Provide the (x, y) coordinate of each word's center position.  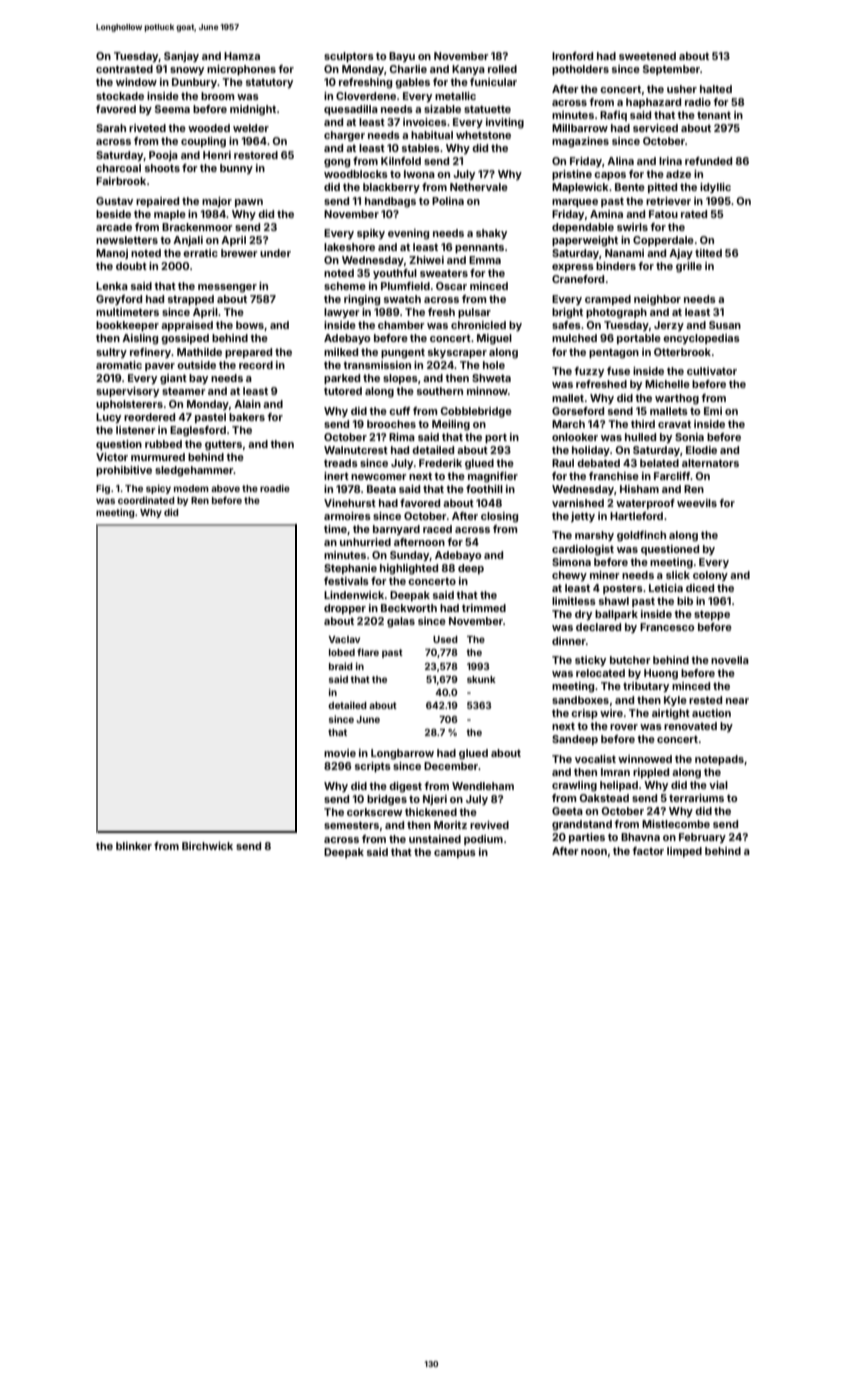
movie (340, 753)
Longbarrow (402, 754)
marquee (575, 203)
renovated (690, 726)
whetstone (483, 135)
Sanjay (181, 57)
